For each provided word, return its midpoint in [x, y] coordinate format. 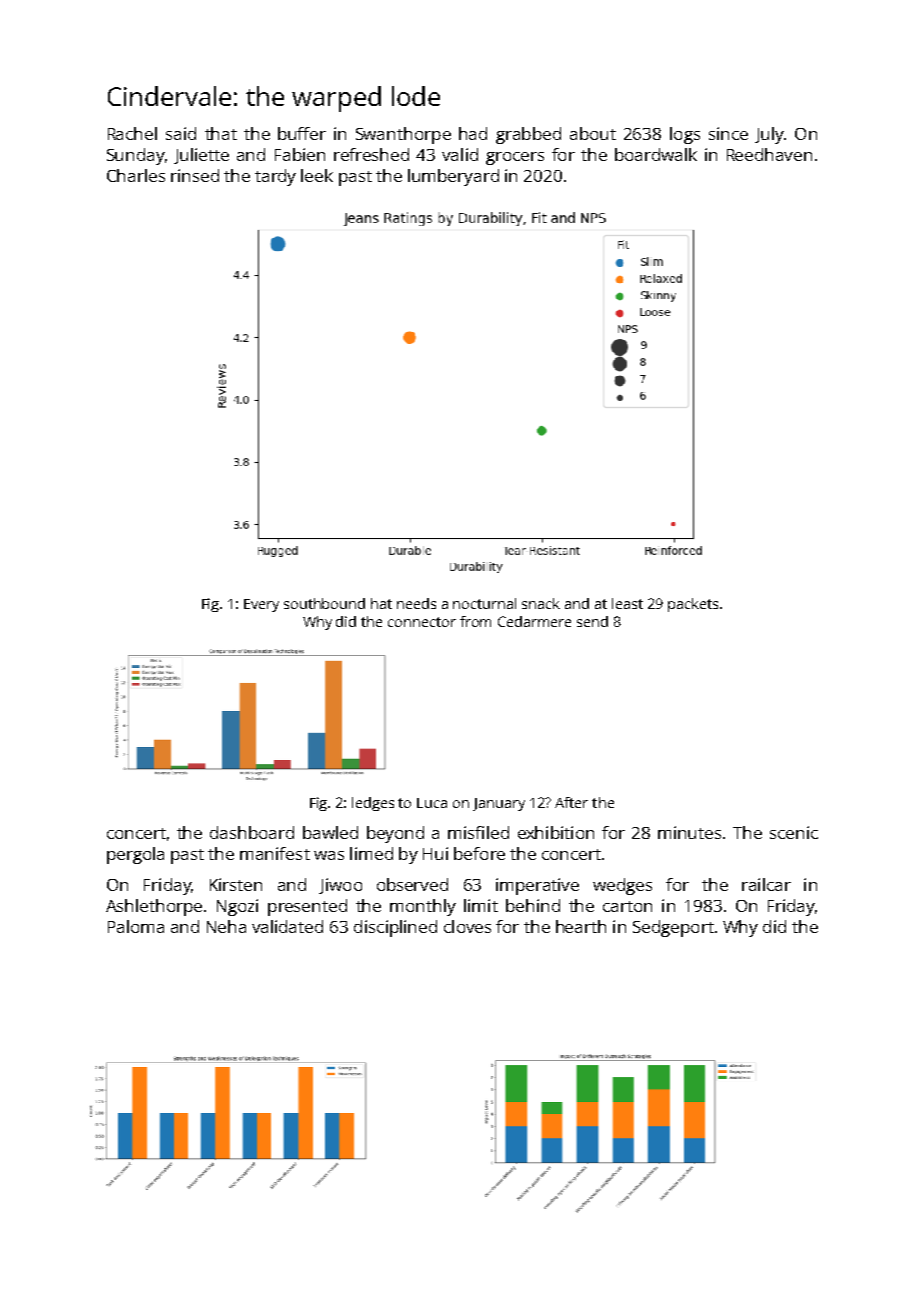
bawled [330, 832]
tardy [275, 177]
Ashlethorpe [154, 907]
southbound [324, 603]
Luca [432, 803]
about [593, 133]
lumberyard [453, 177]
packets [693, 605]
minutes [689, 832]
